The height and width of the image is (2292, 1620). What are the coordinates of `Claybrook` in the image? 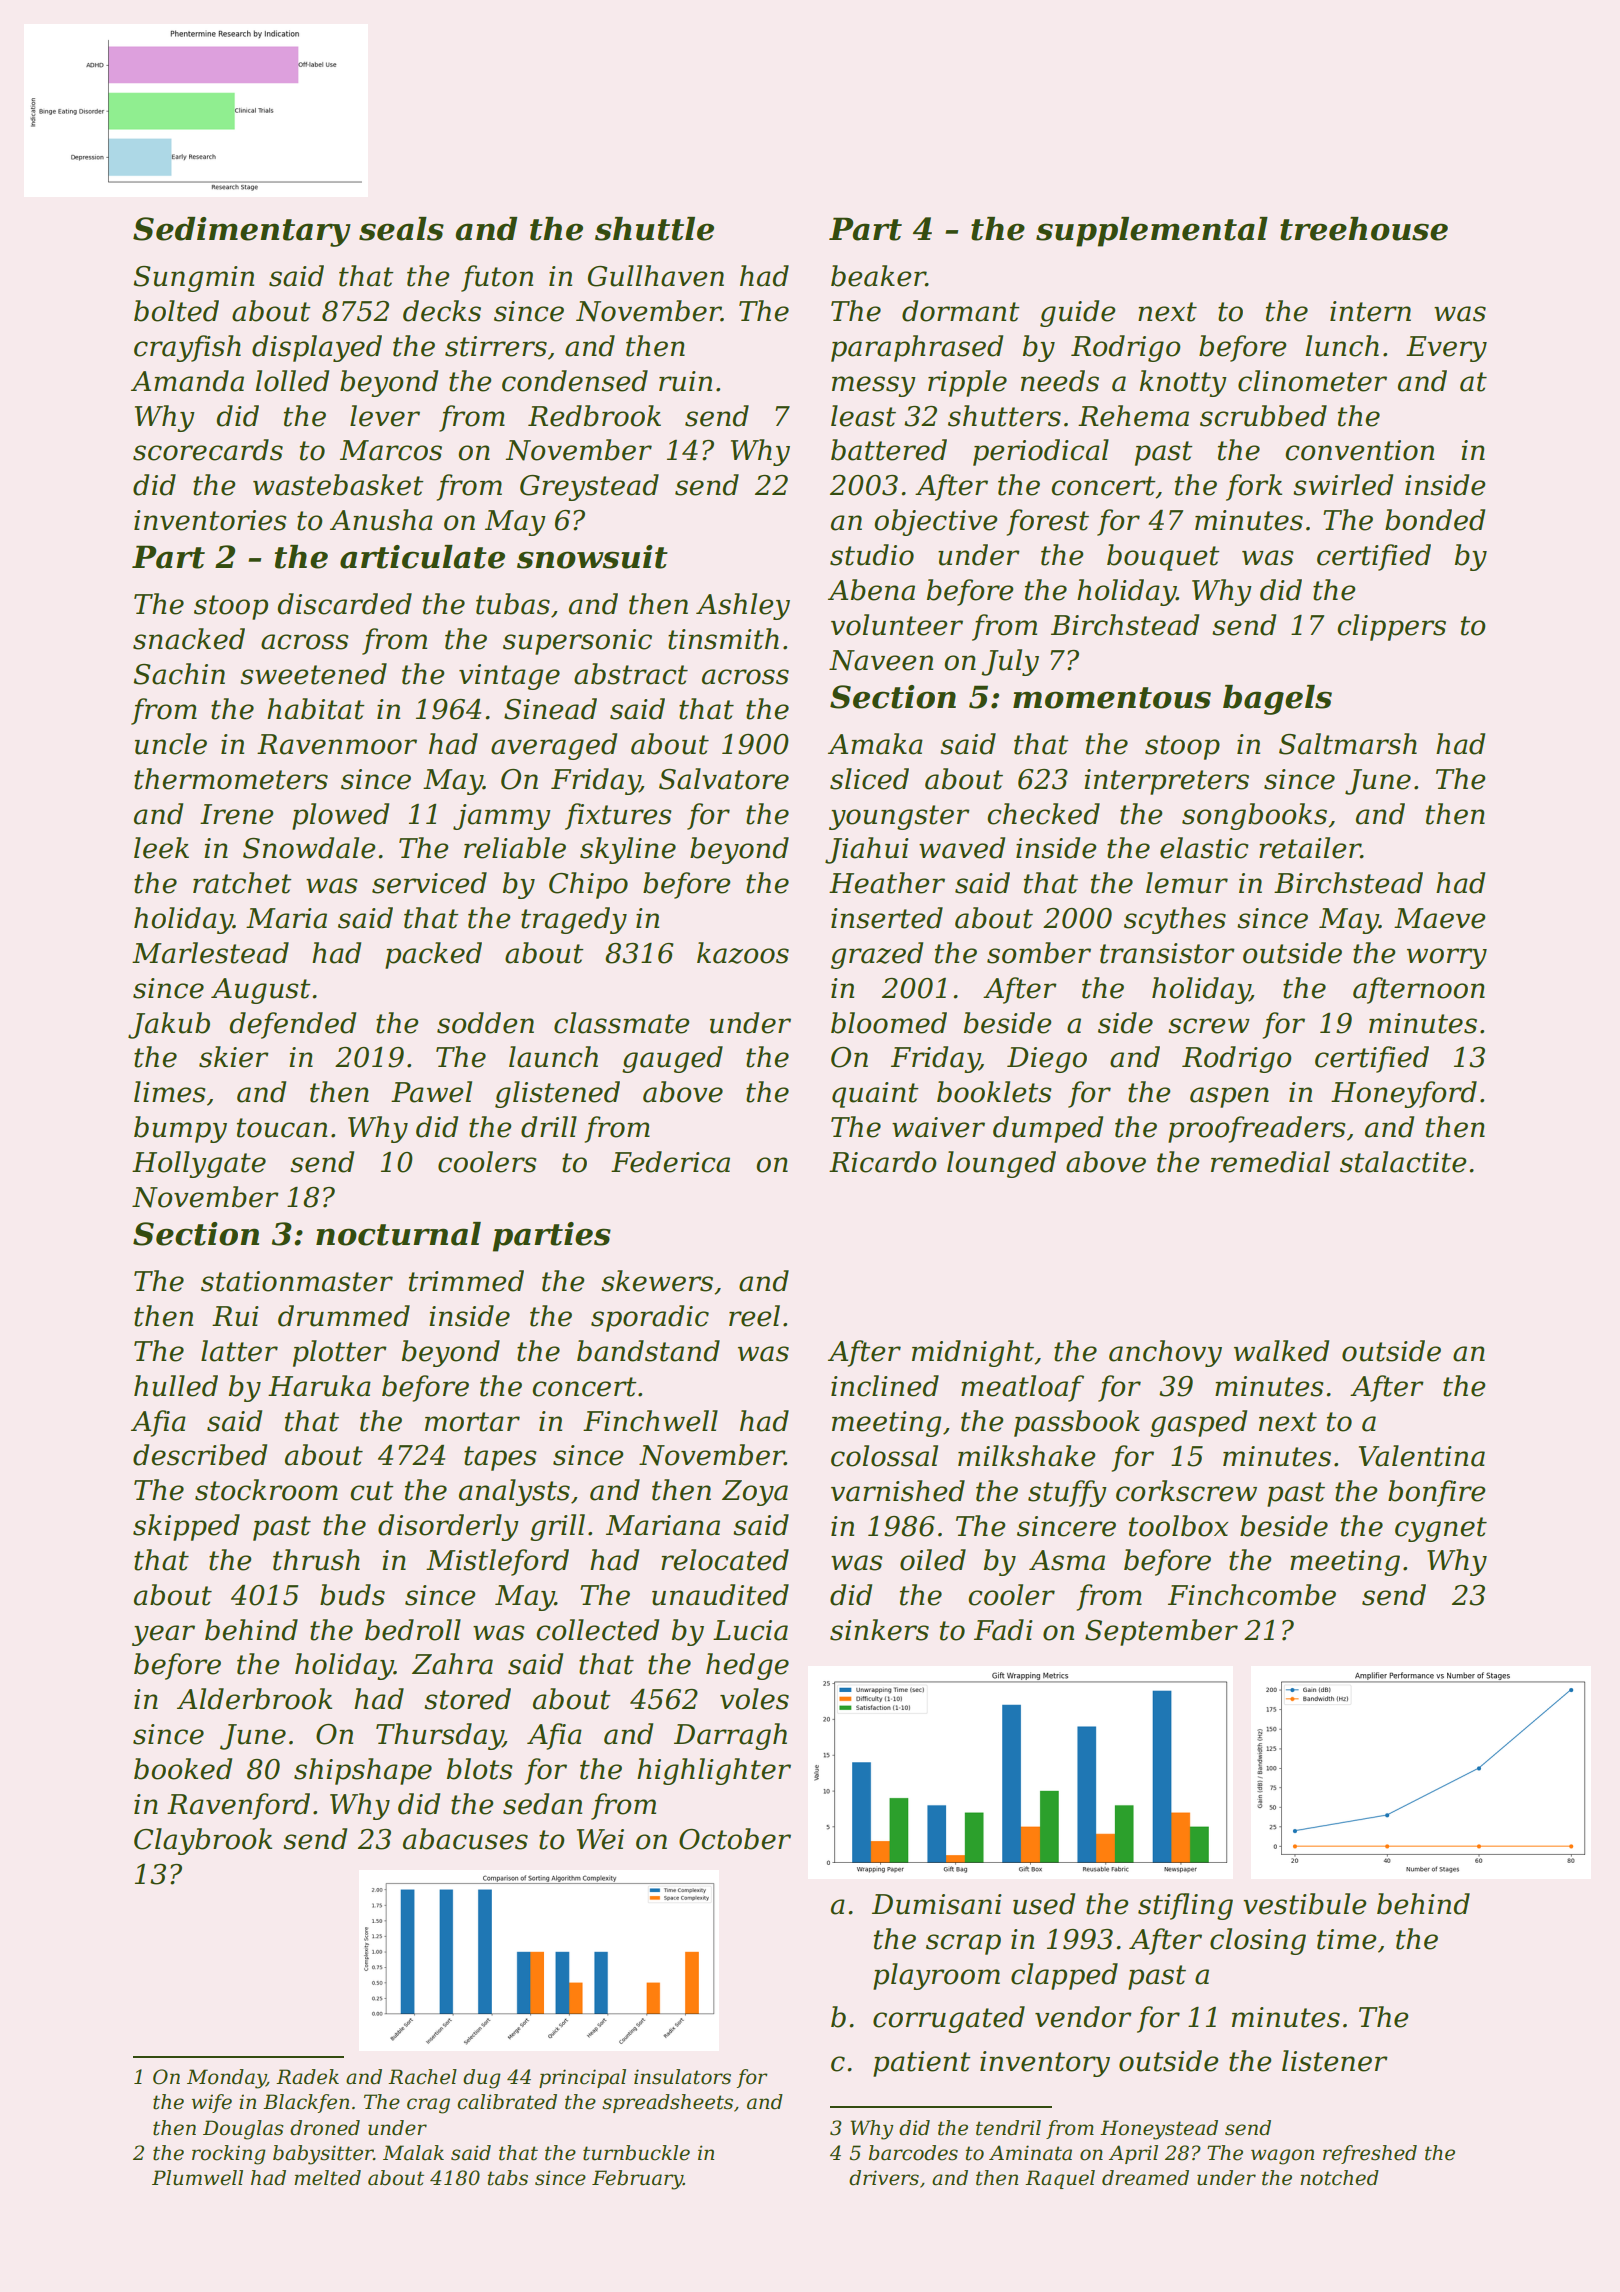 It's located at (203, 1841).
